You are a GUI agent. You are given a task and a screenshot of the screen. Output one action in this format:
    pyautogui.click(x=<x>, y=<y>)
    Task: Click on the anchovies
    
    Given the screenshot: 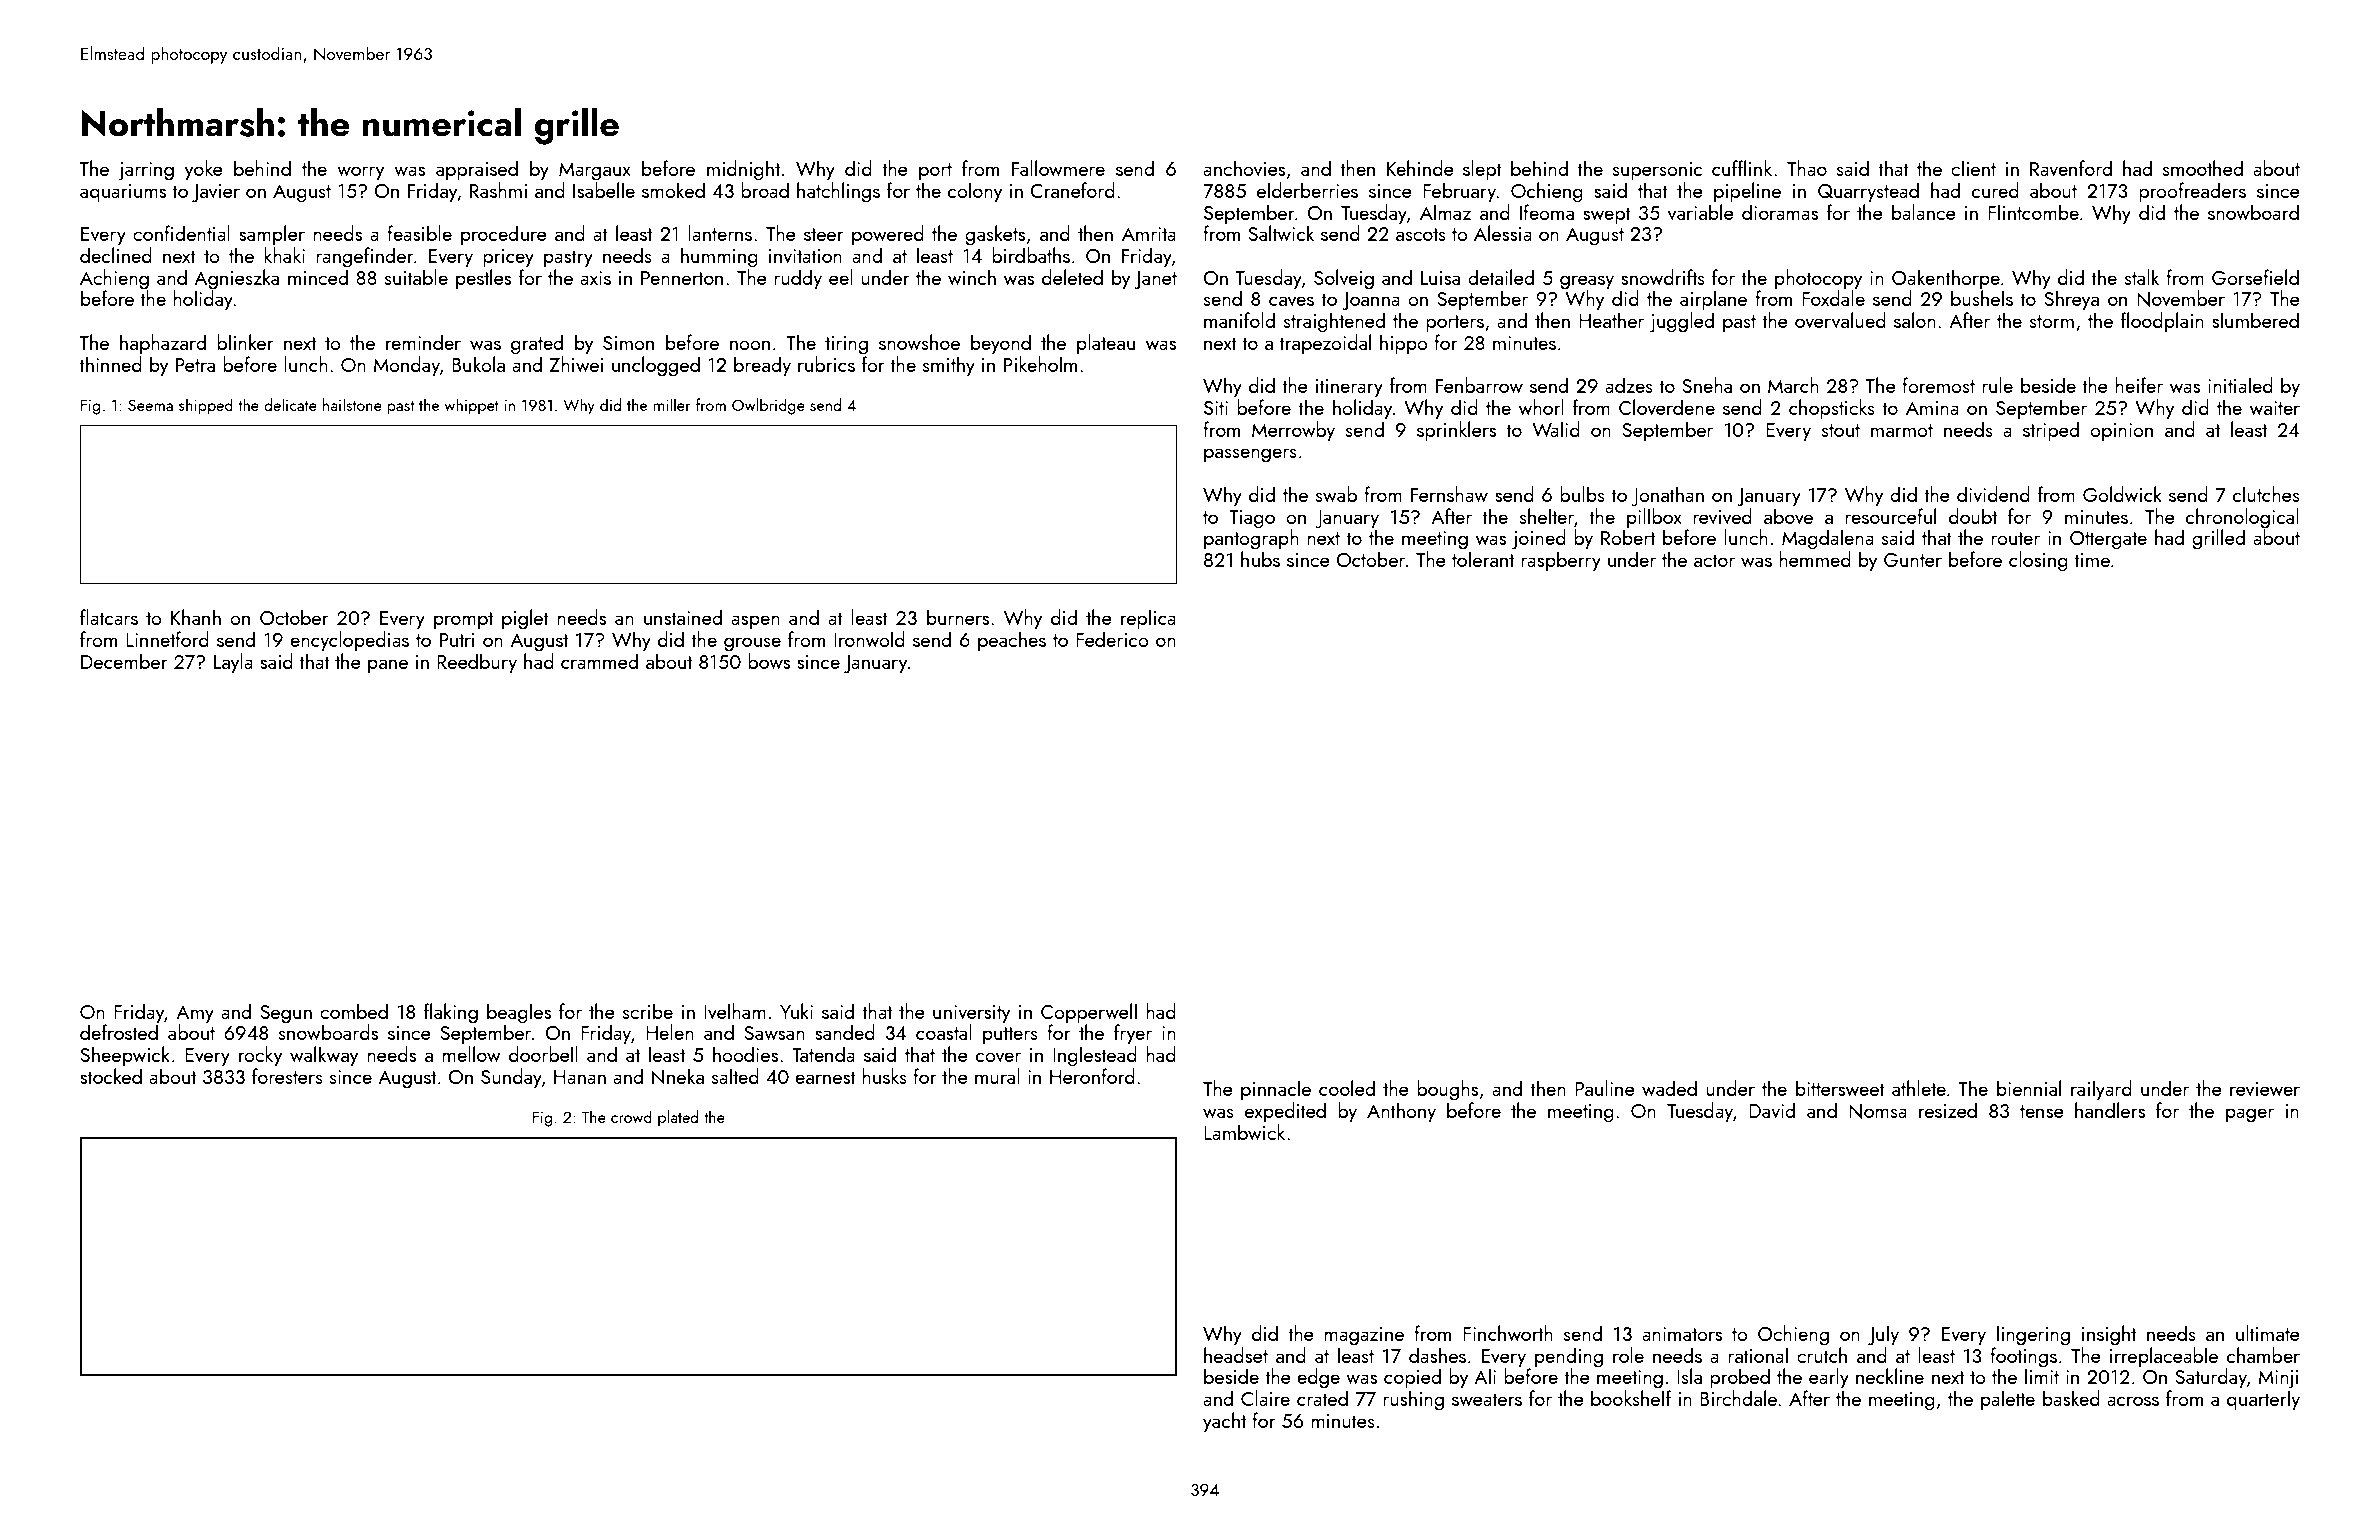 What is the action you would take?
    pyautogui.click(x=1244, y=168)
